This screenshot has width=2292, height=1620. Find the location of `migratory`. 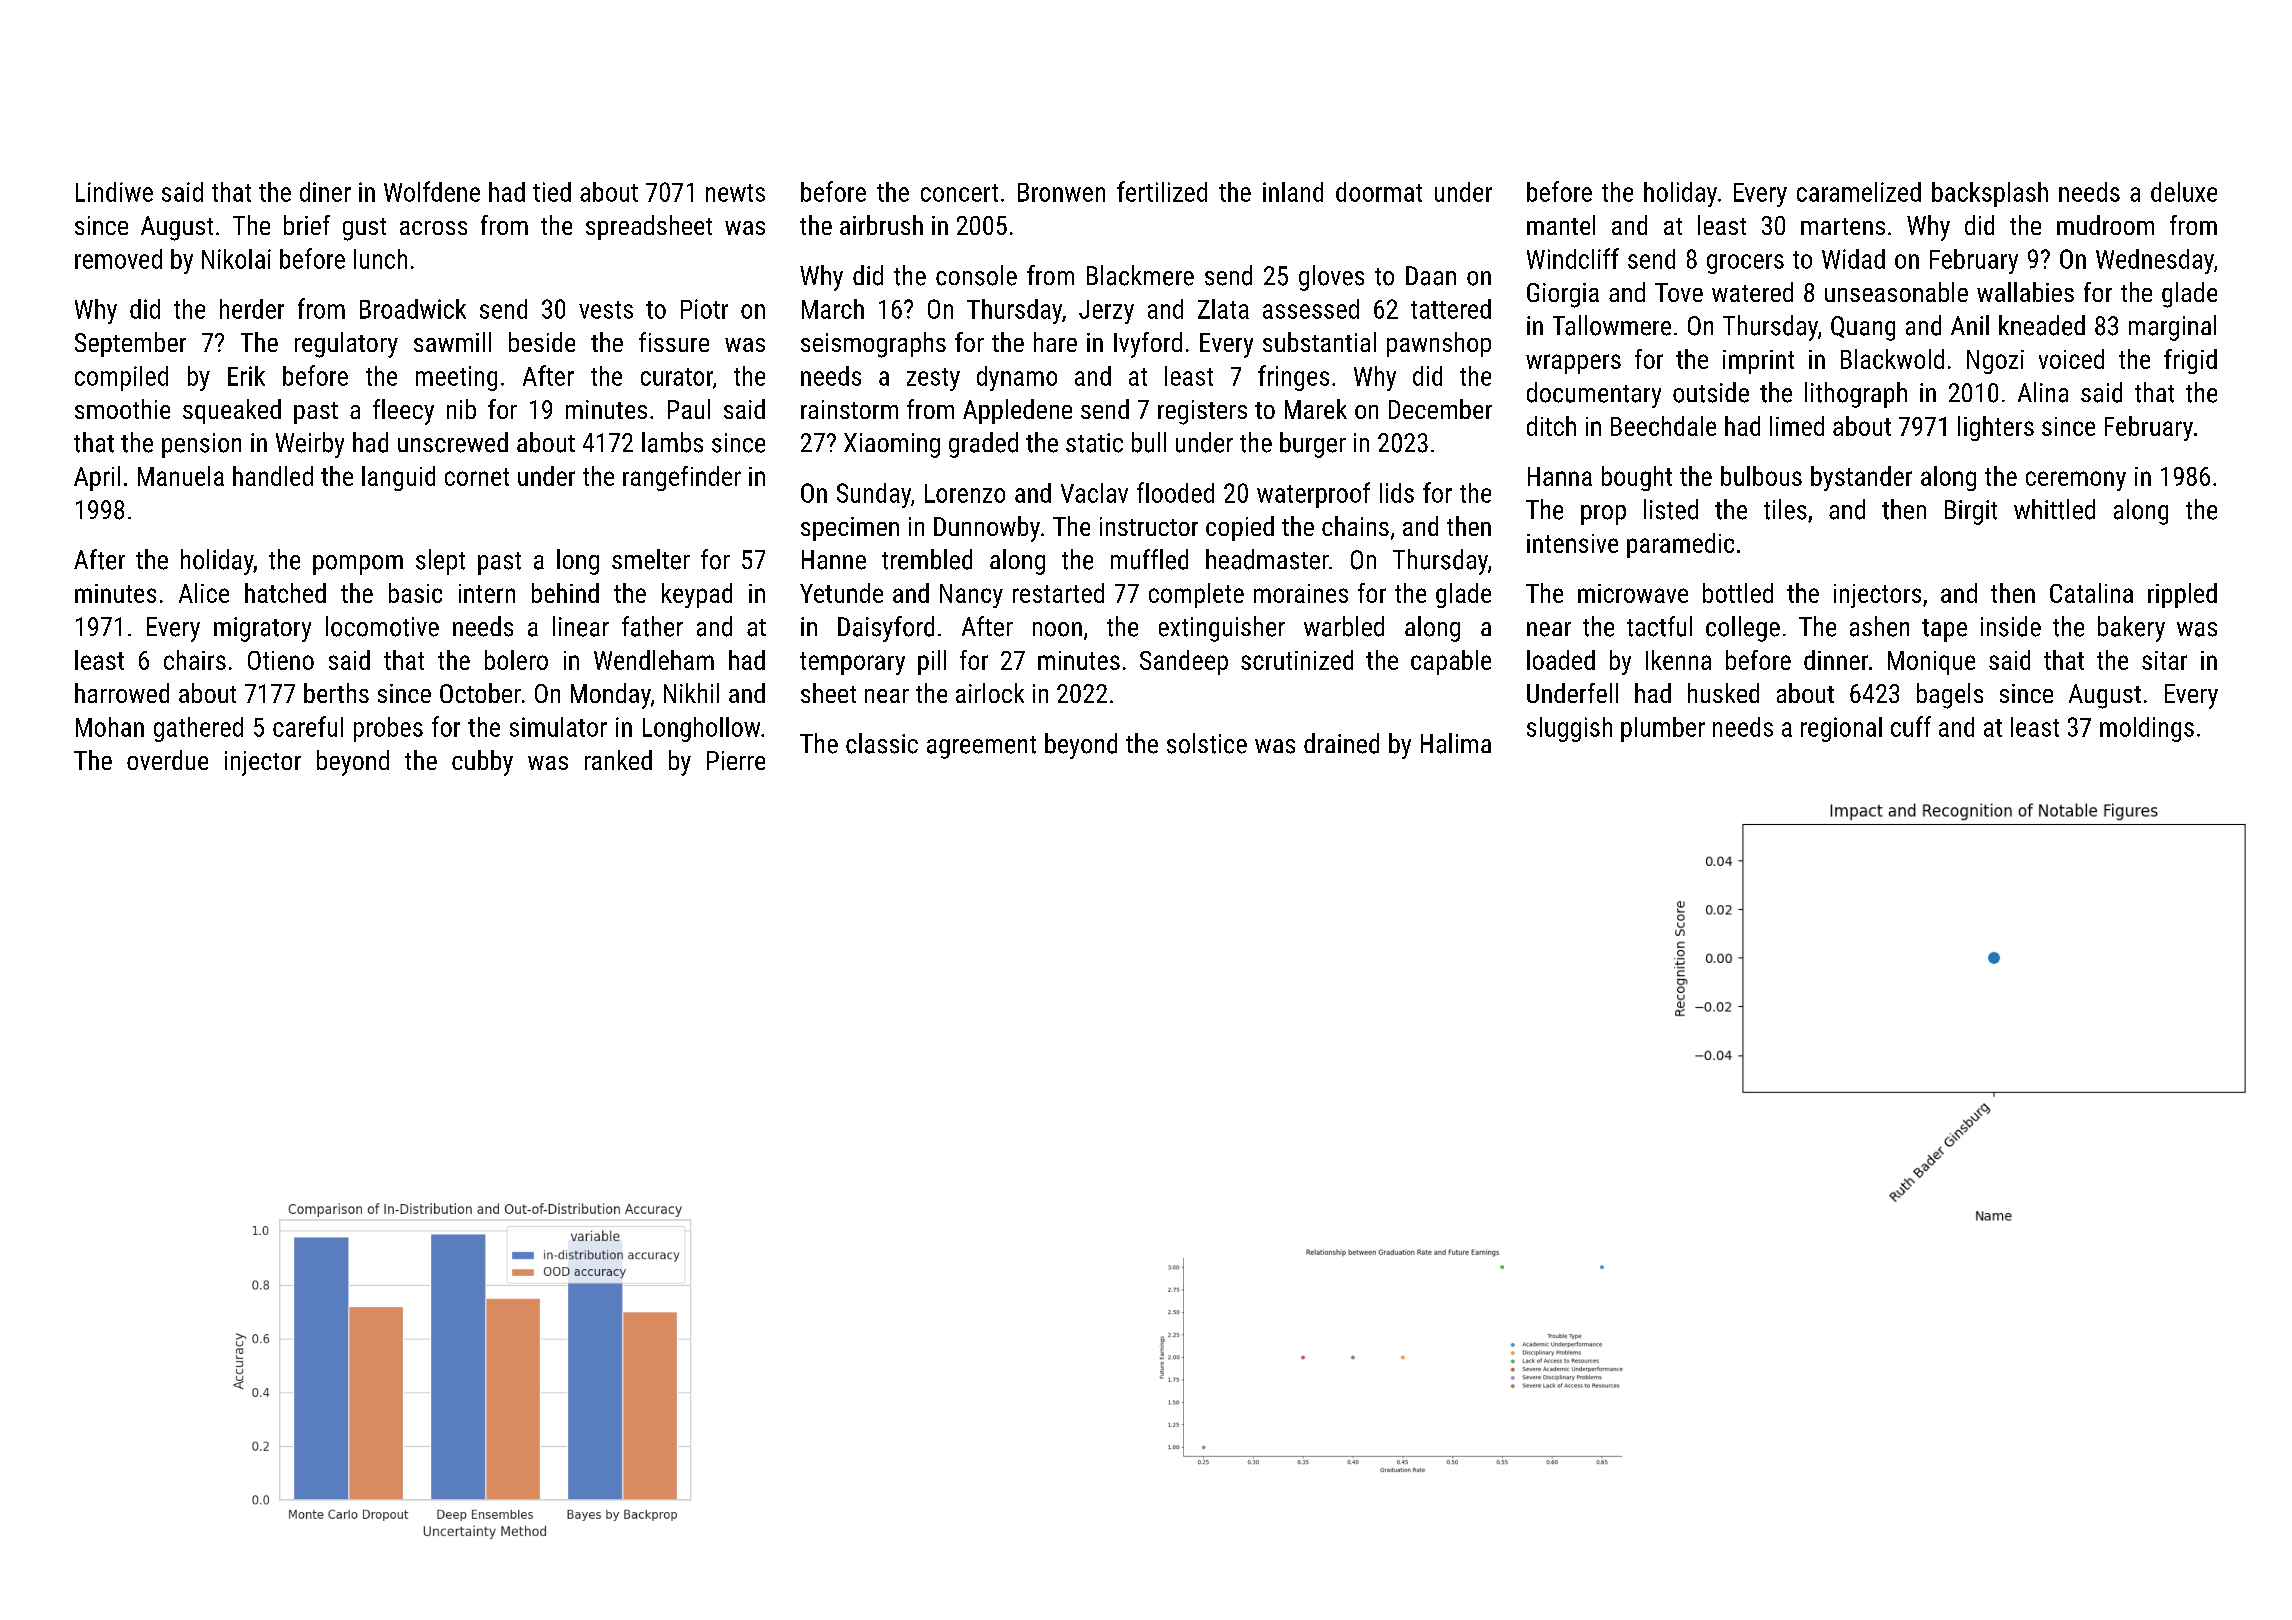

migratory is located at coordinates (262, 629).
